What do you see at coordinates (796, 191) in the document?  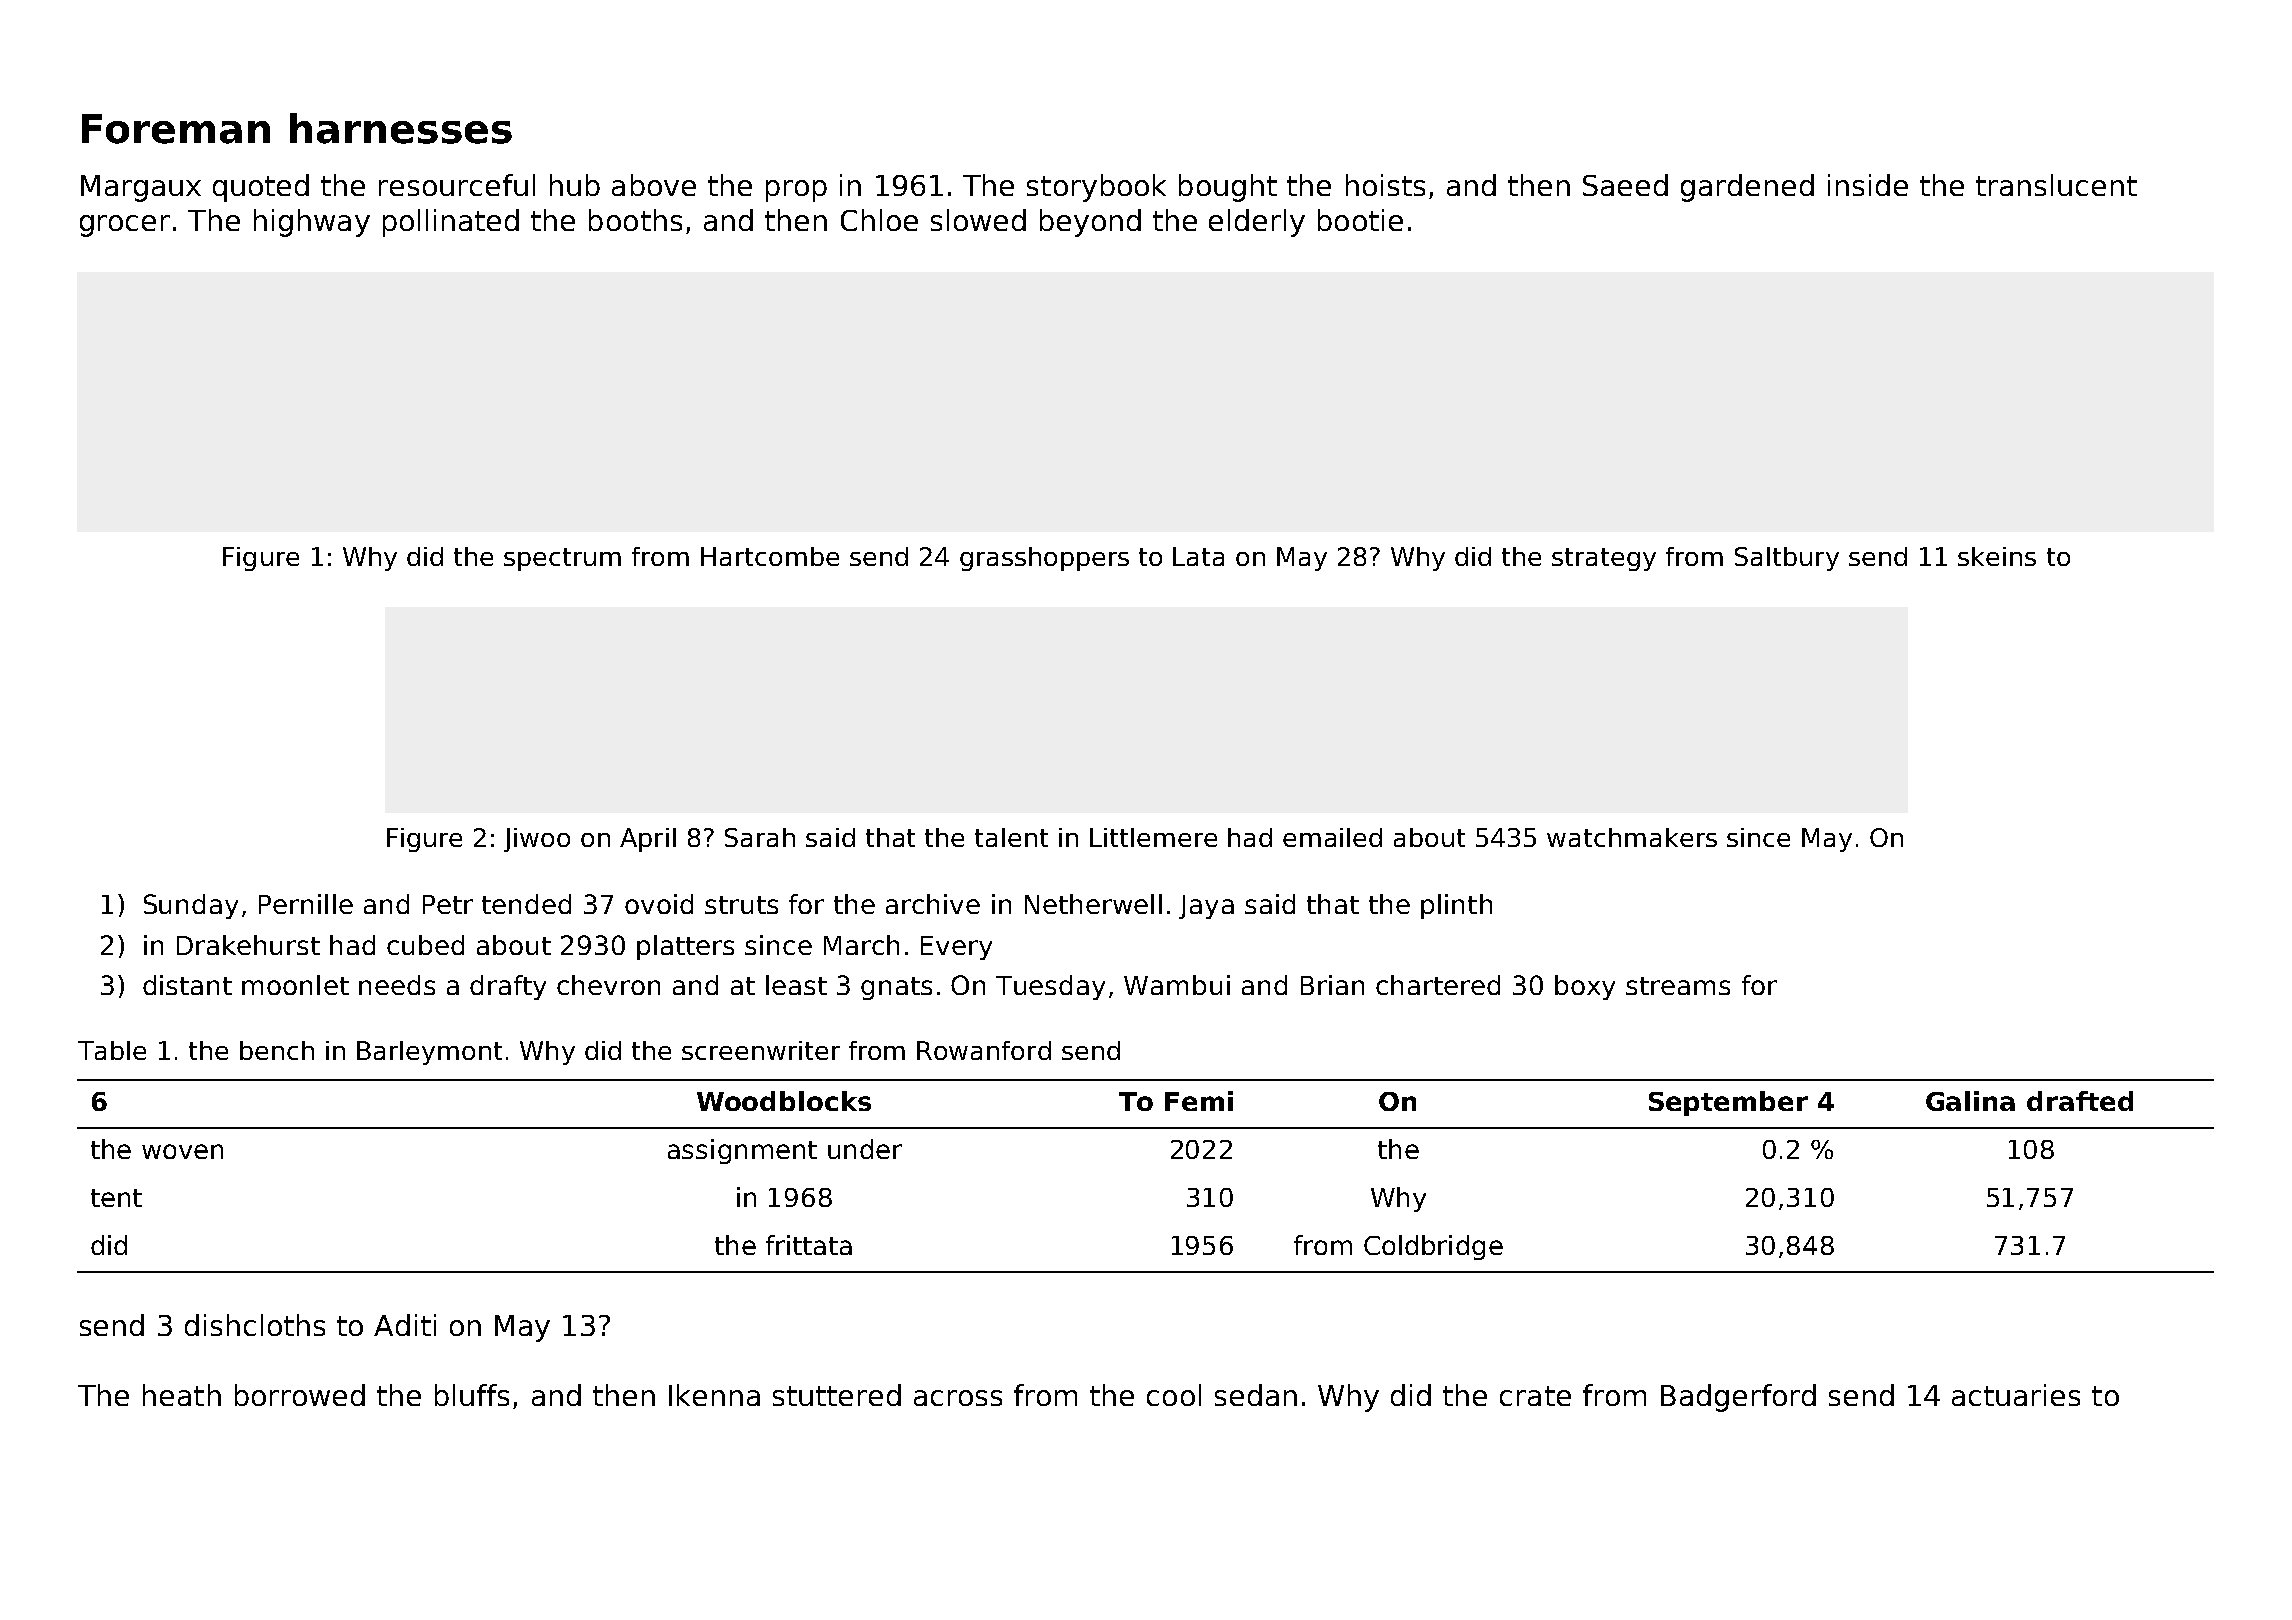 I see `prop` at bounding box center [796, 191].
